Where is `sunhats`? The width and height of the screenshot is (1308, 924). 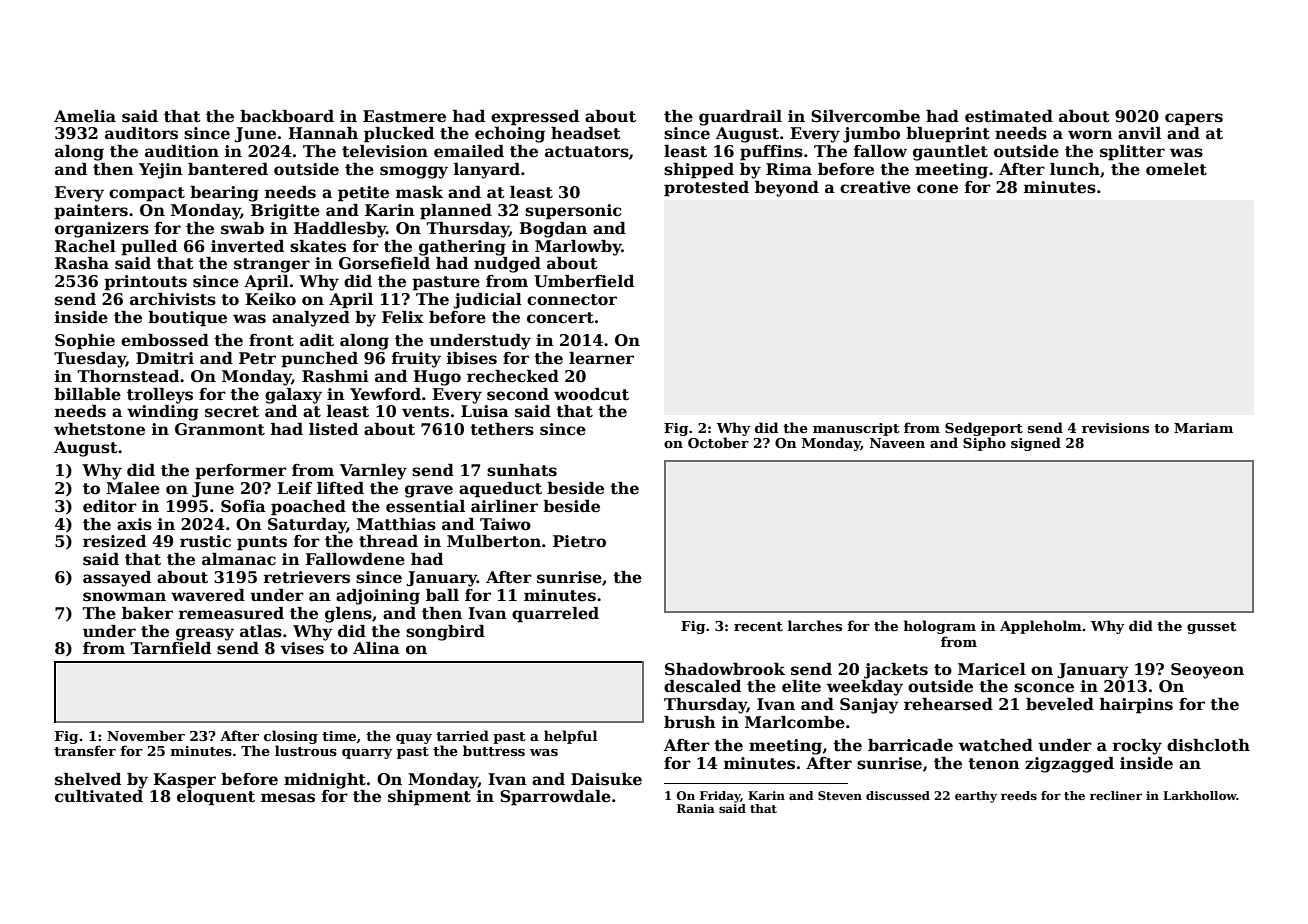
sunhats is located at coordinates (522, 470).
